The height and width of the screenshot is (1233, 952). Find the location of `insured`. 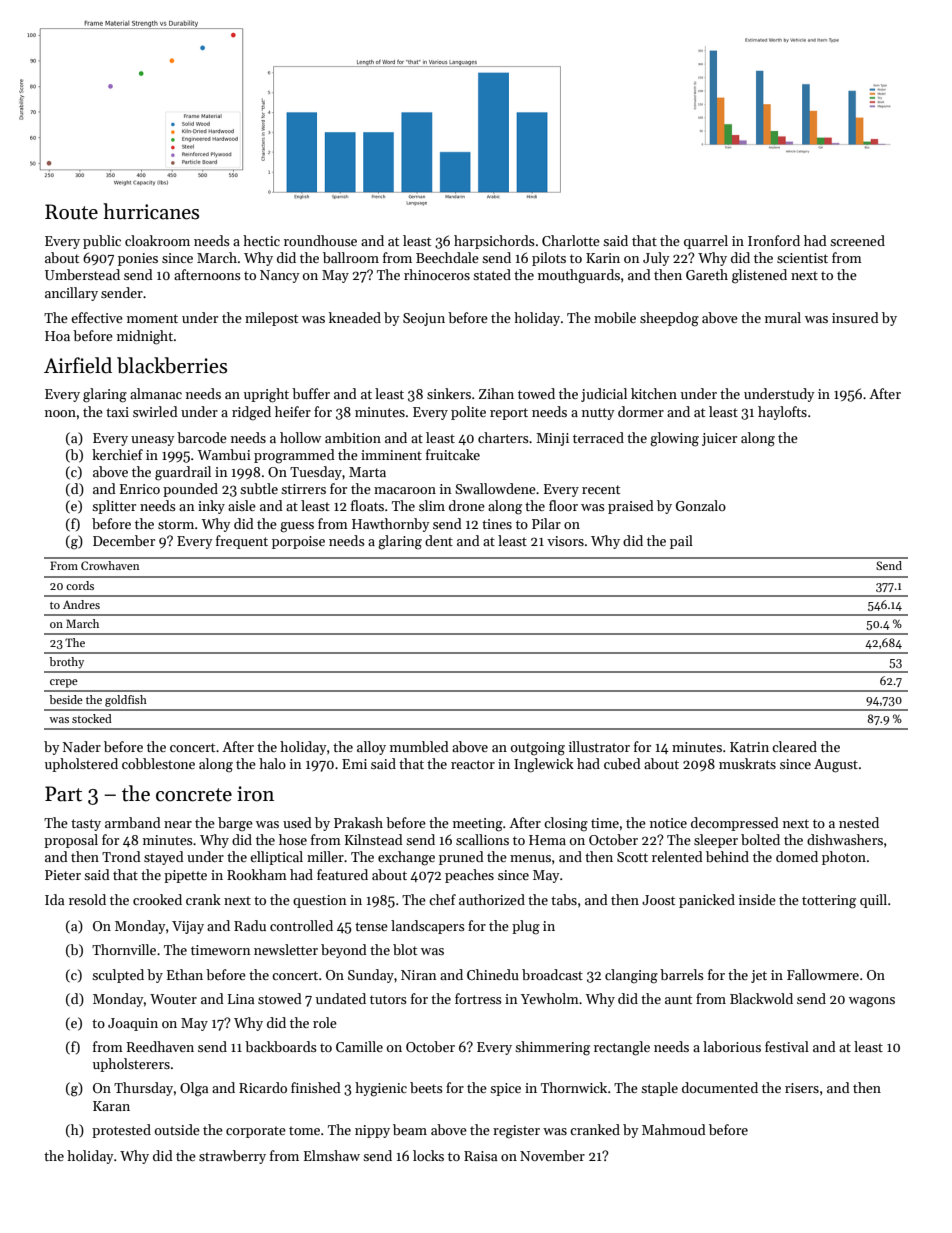

insured is located at coordinates (855, 317).
